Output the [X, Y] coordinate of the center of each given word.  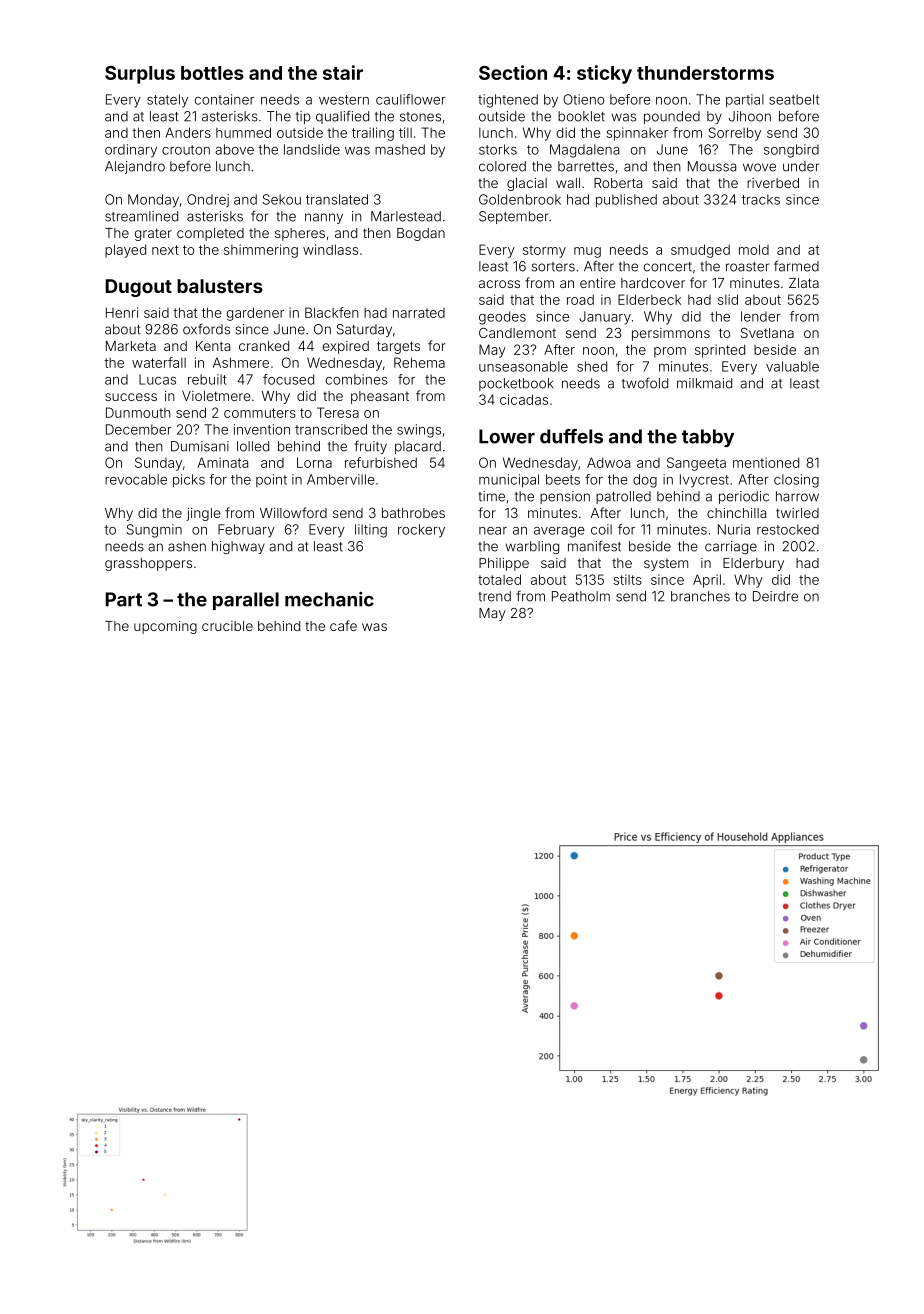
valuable [792, 366]
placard [418, 447]
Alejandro [135, 167]
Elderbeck [649, 299]
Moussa [712, 166]
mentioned [766, 462]
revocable [136, 479]
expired [346, 347]
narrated [419, 313]
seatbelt [794, 99]
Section [513, 72]
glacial [527, 184]
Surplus [140, 75]
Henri [122, 312]
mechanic [329, 599]
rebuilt [207, 379]
